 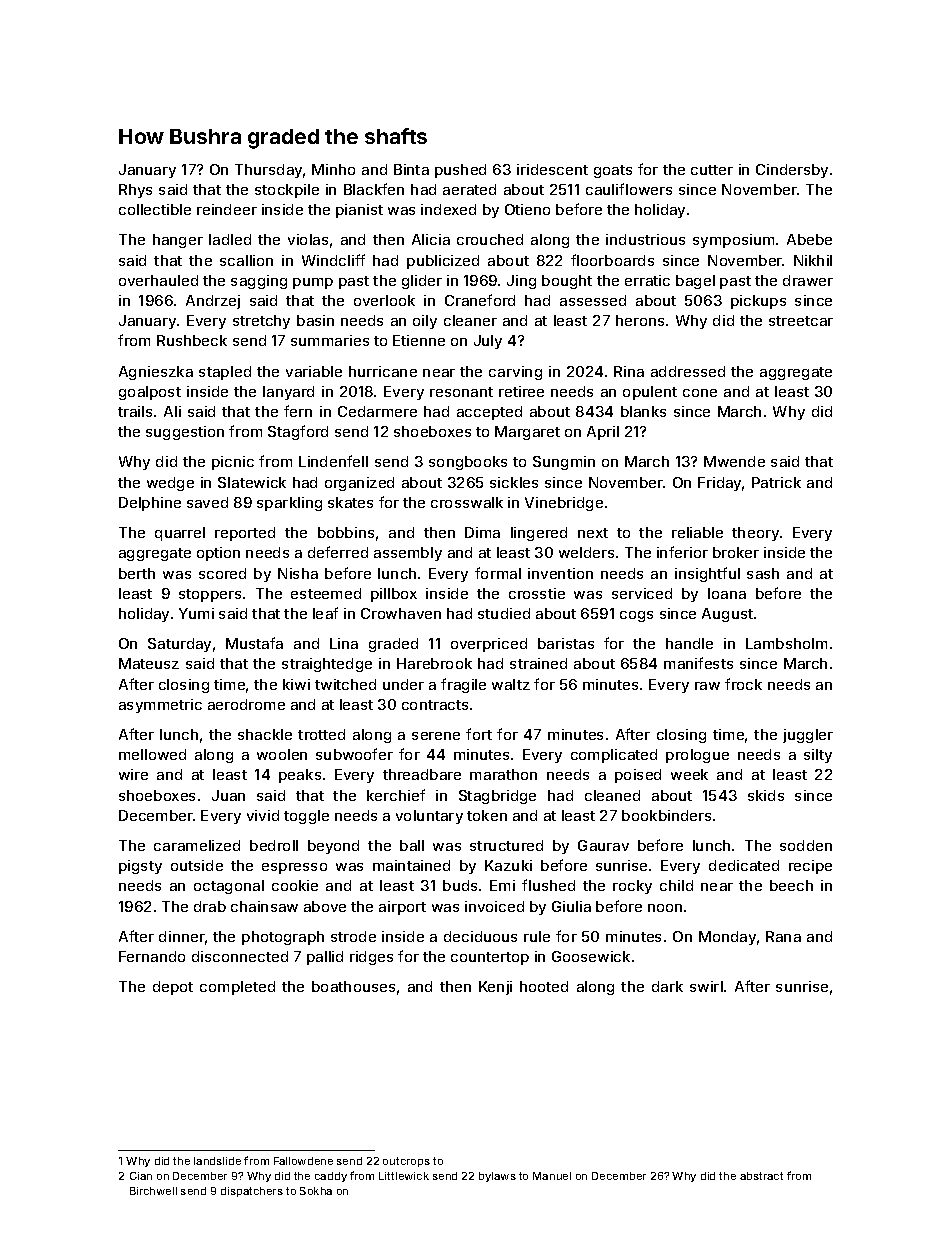 What do you see at coordinates (268, 171) in the document?
I see `Thursday` at bounding box center [268, 171].
